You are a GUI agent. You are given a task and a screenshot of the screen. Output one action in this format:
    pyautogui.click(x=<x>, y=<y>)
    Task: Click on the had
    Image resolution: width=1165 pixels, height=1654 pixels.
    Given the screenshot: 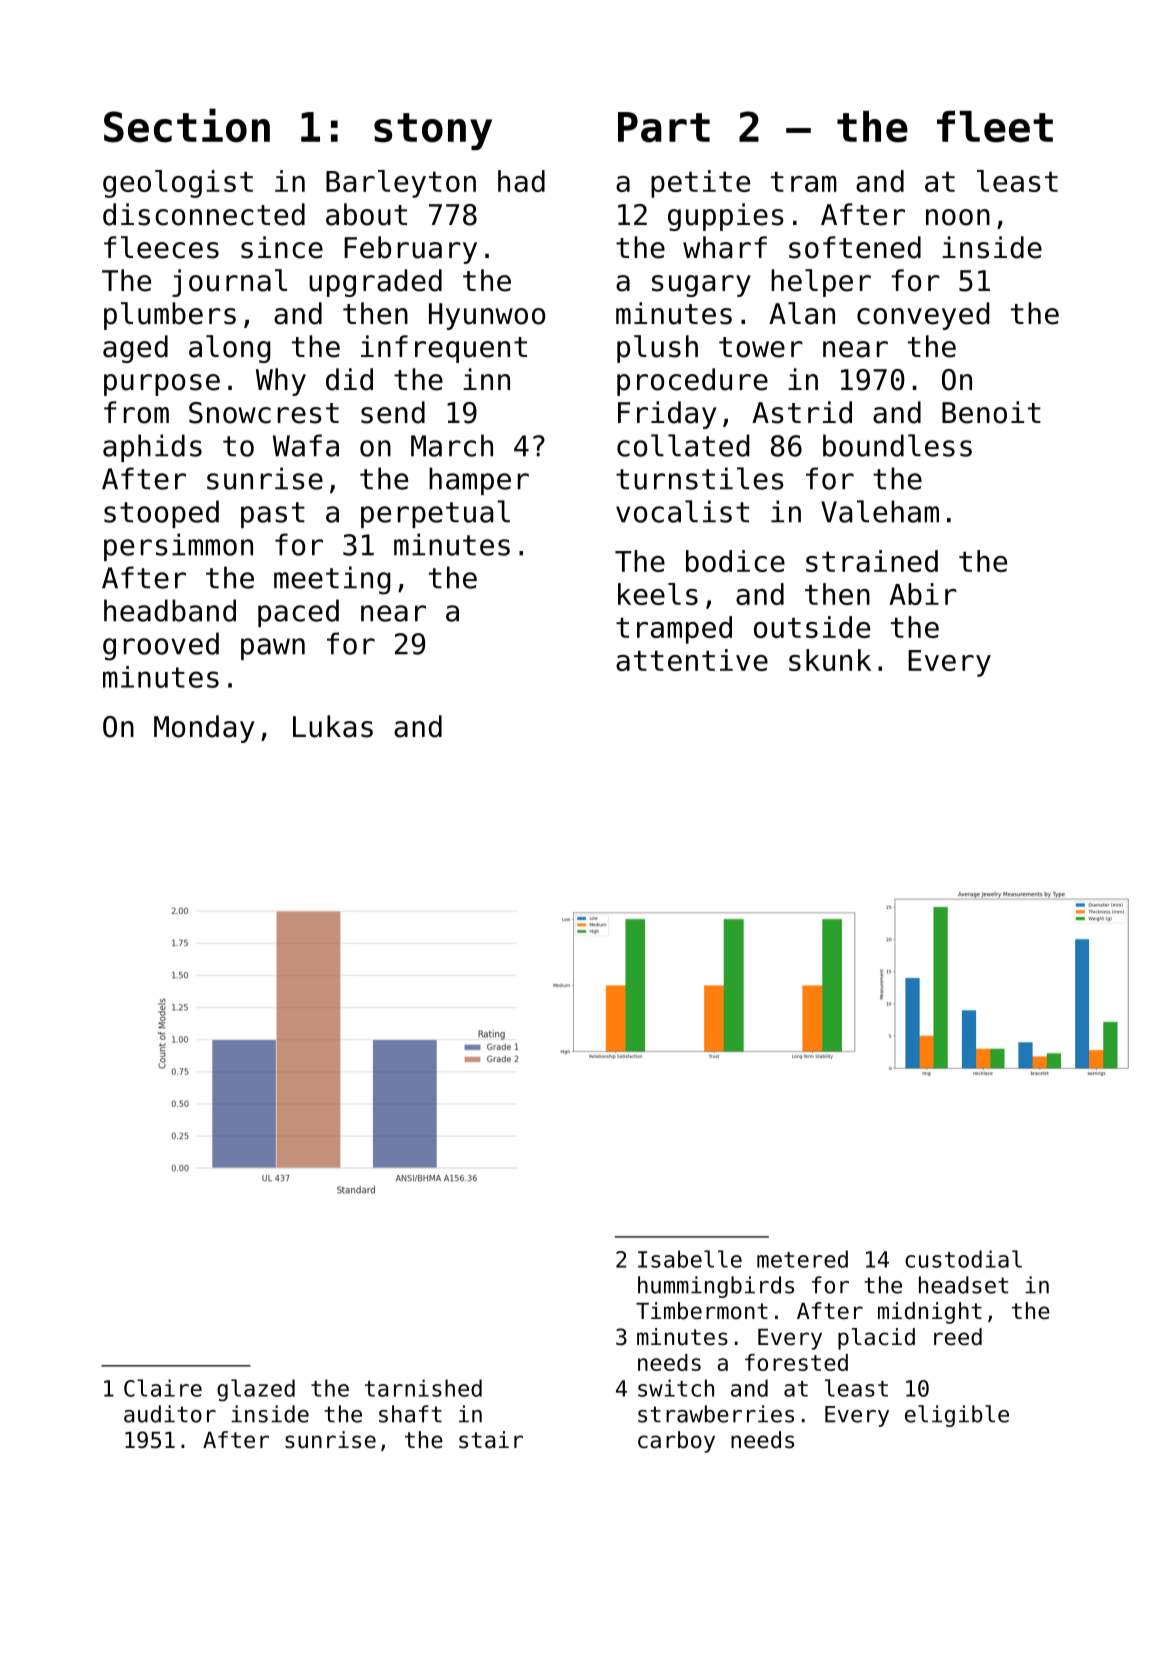 What is the action you would take?
    pyautogui.click(x=521, y=181)
